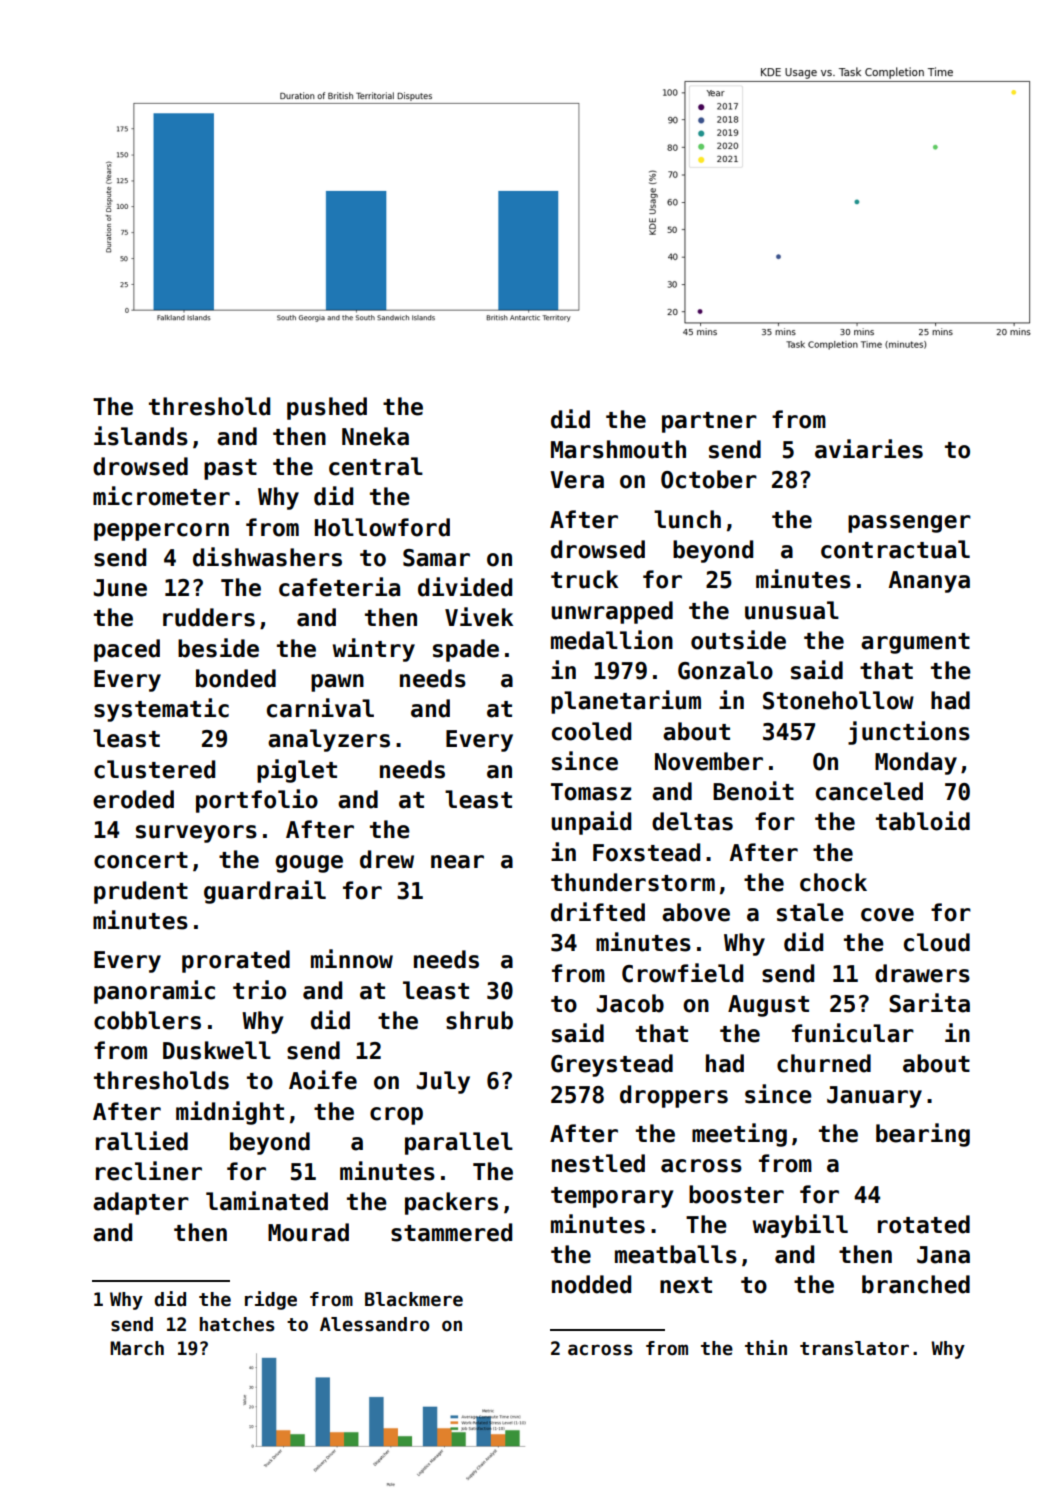 This page has height=1511, width=1064. What do you see at coordinates (937, 942) in the page?
I see `cloud` at bounding box center [937, 942].
